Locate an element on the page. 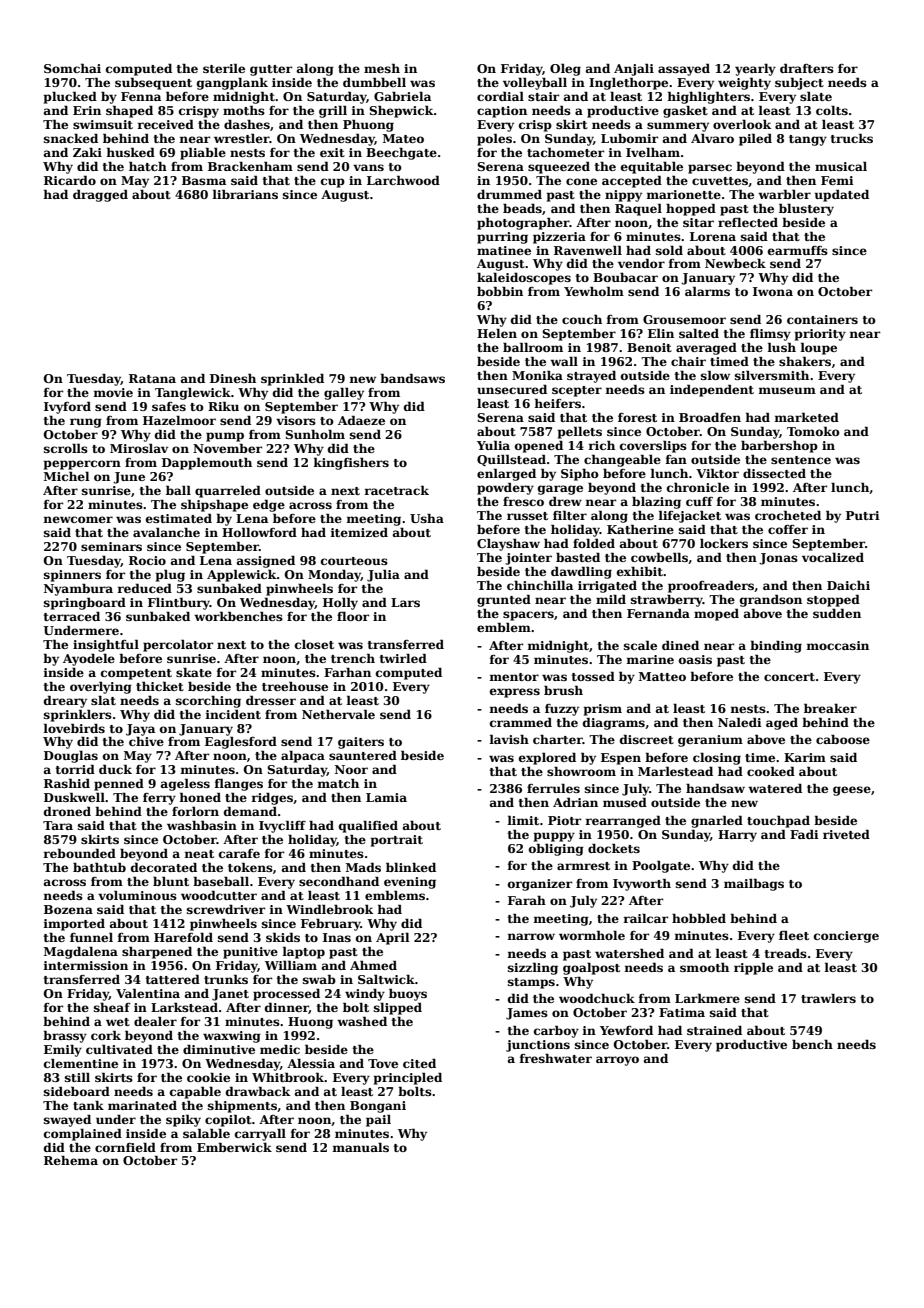 The width and height of the page is (924, 1308). Oleg is located at coordinates (565, 69).
